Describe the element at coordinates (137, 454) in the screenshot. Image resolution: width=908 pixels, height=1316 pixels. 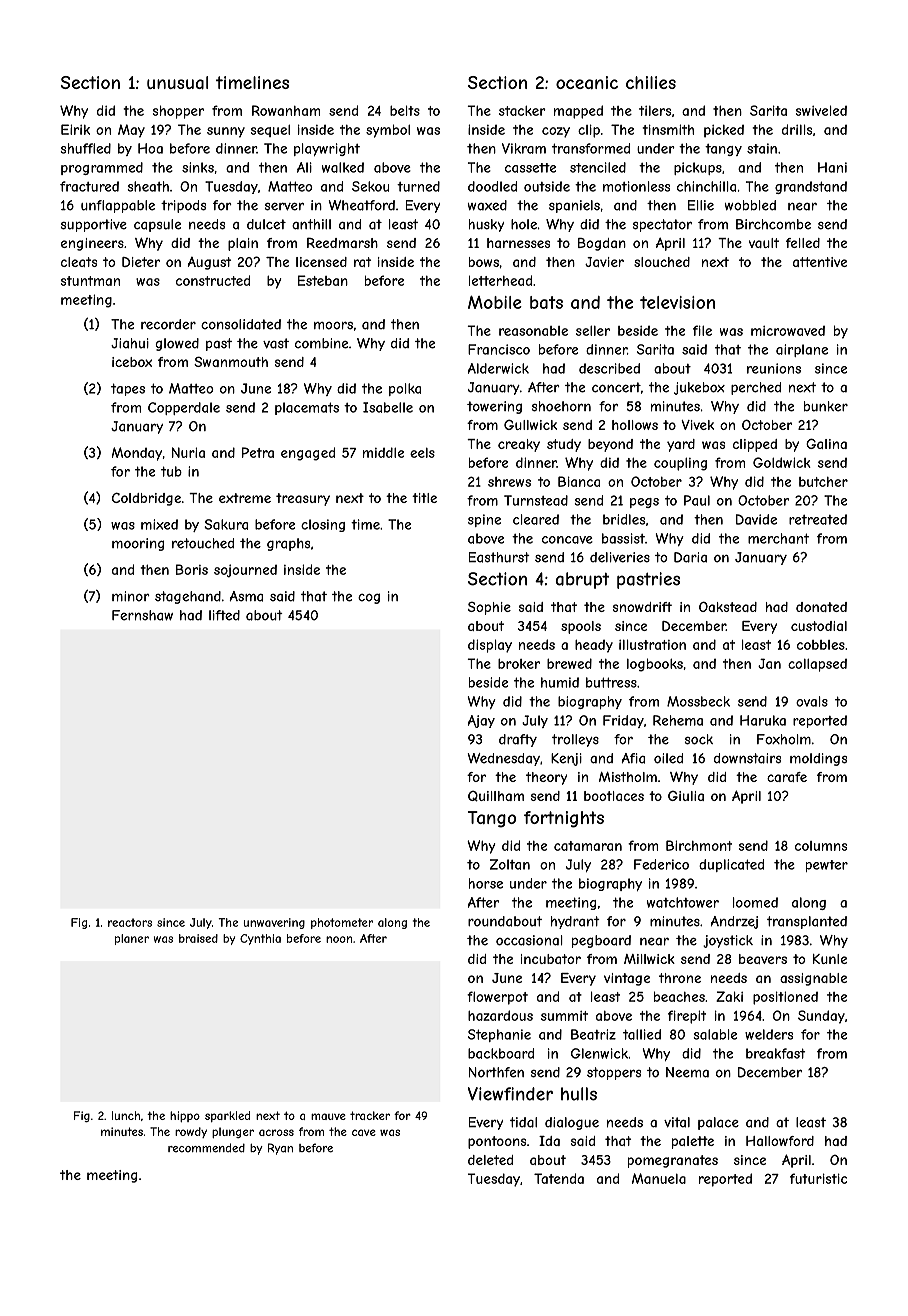
I see `Monday` at that location.
